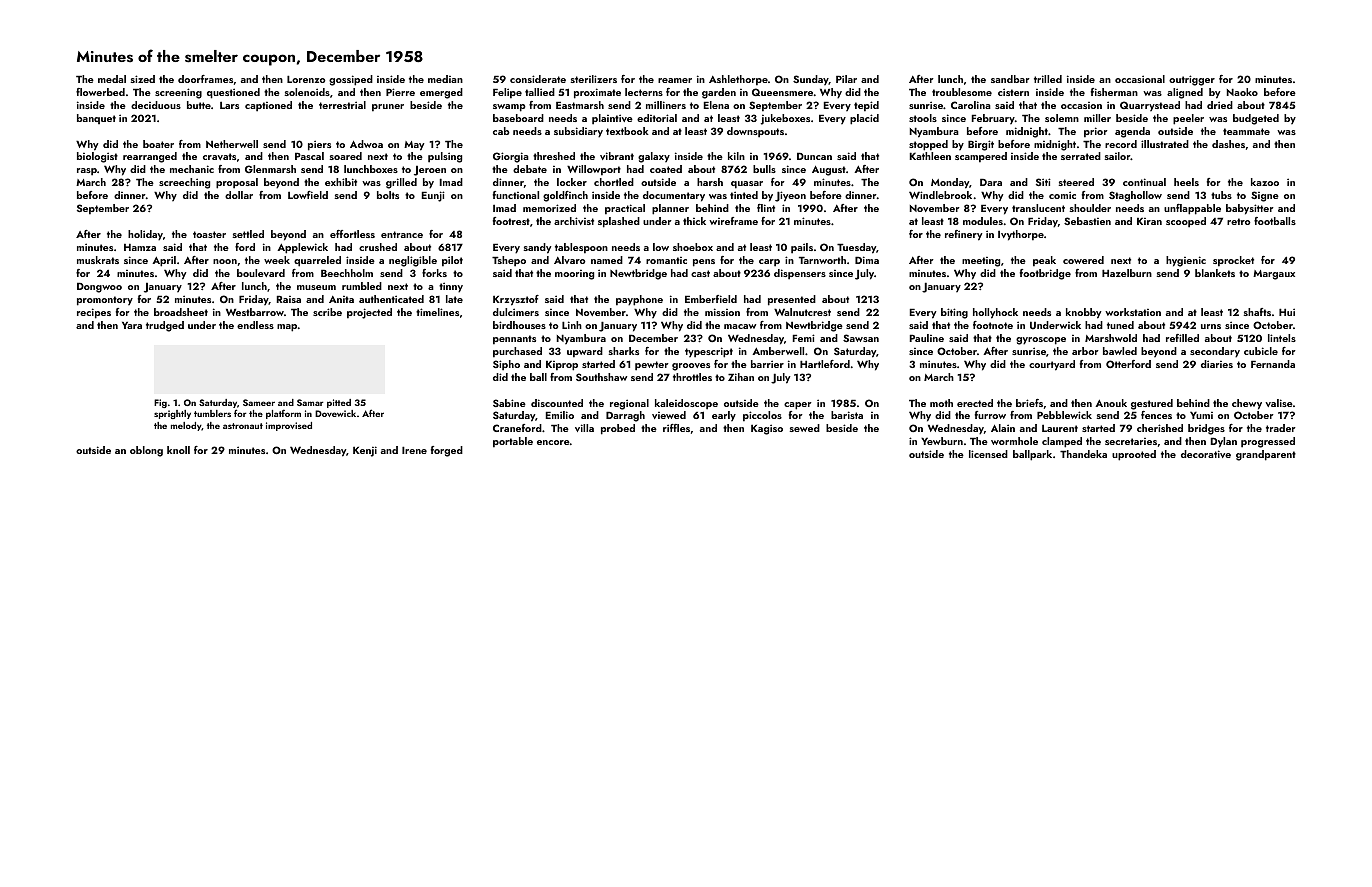 This screenshot has height=887, width=1372. I want to click on improvised, so click(289, 426).
